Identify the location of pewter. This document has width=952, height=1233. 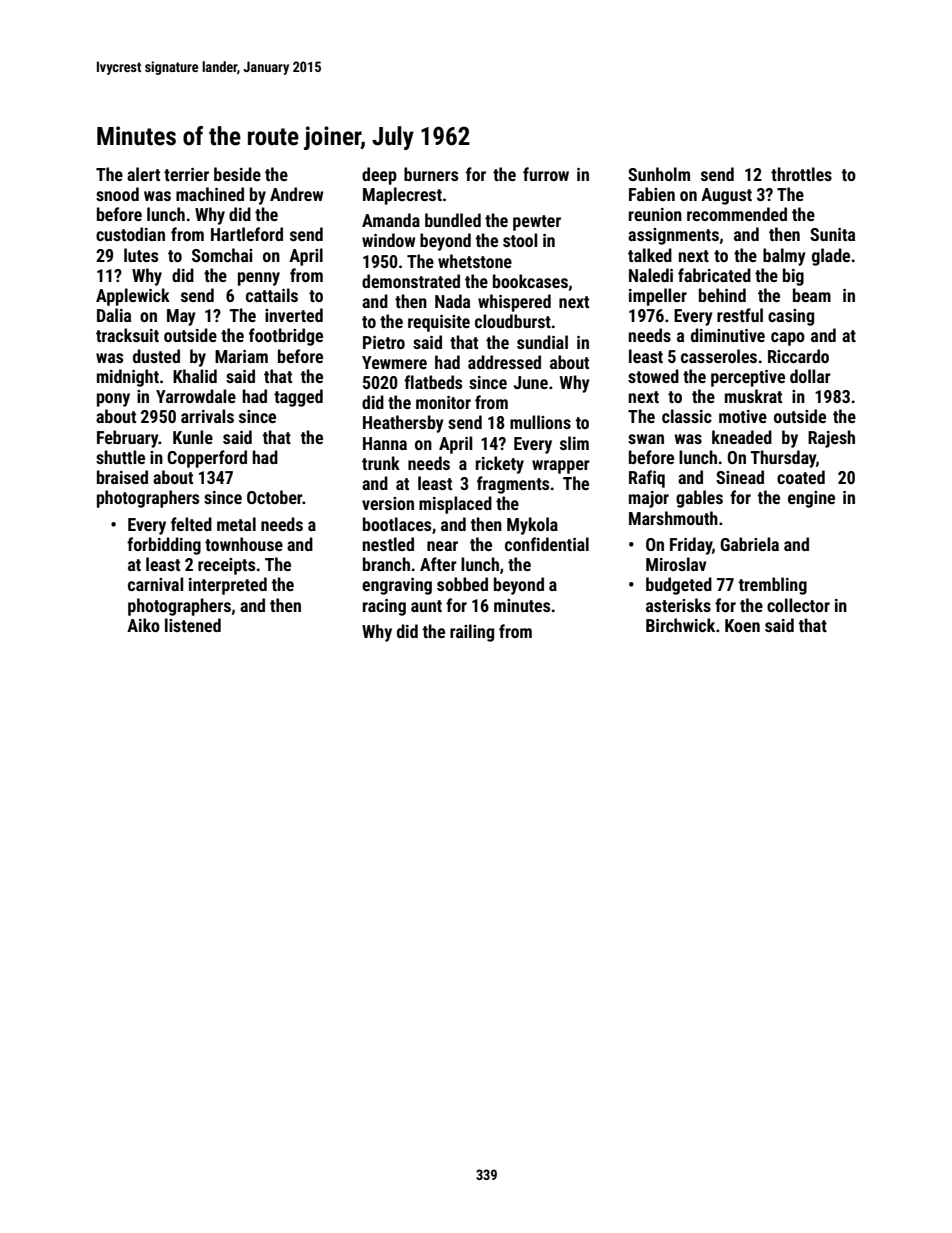
(537, 223).
